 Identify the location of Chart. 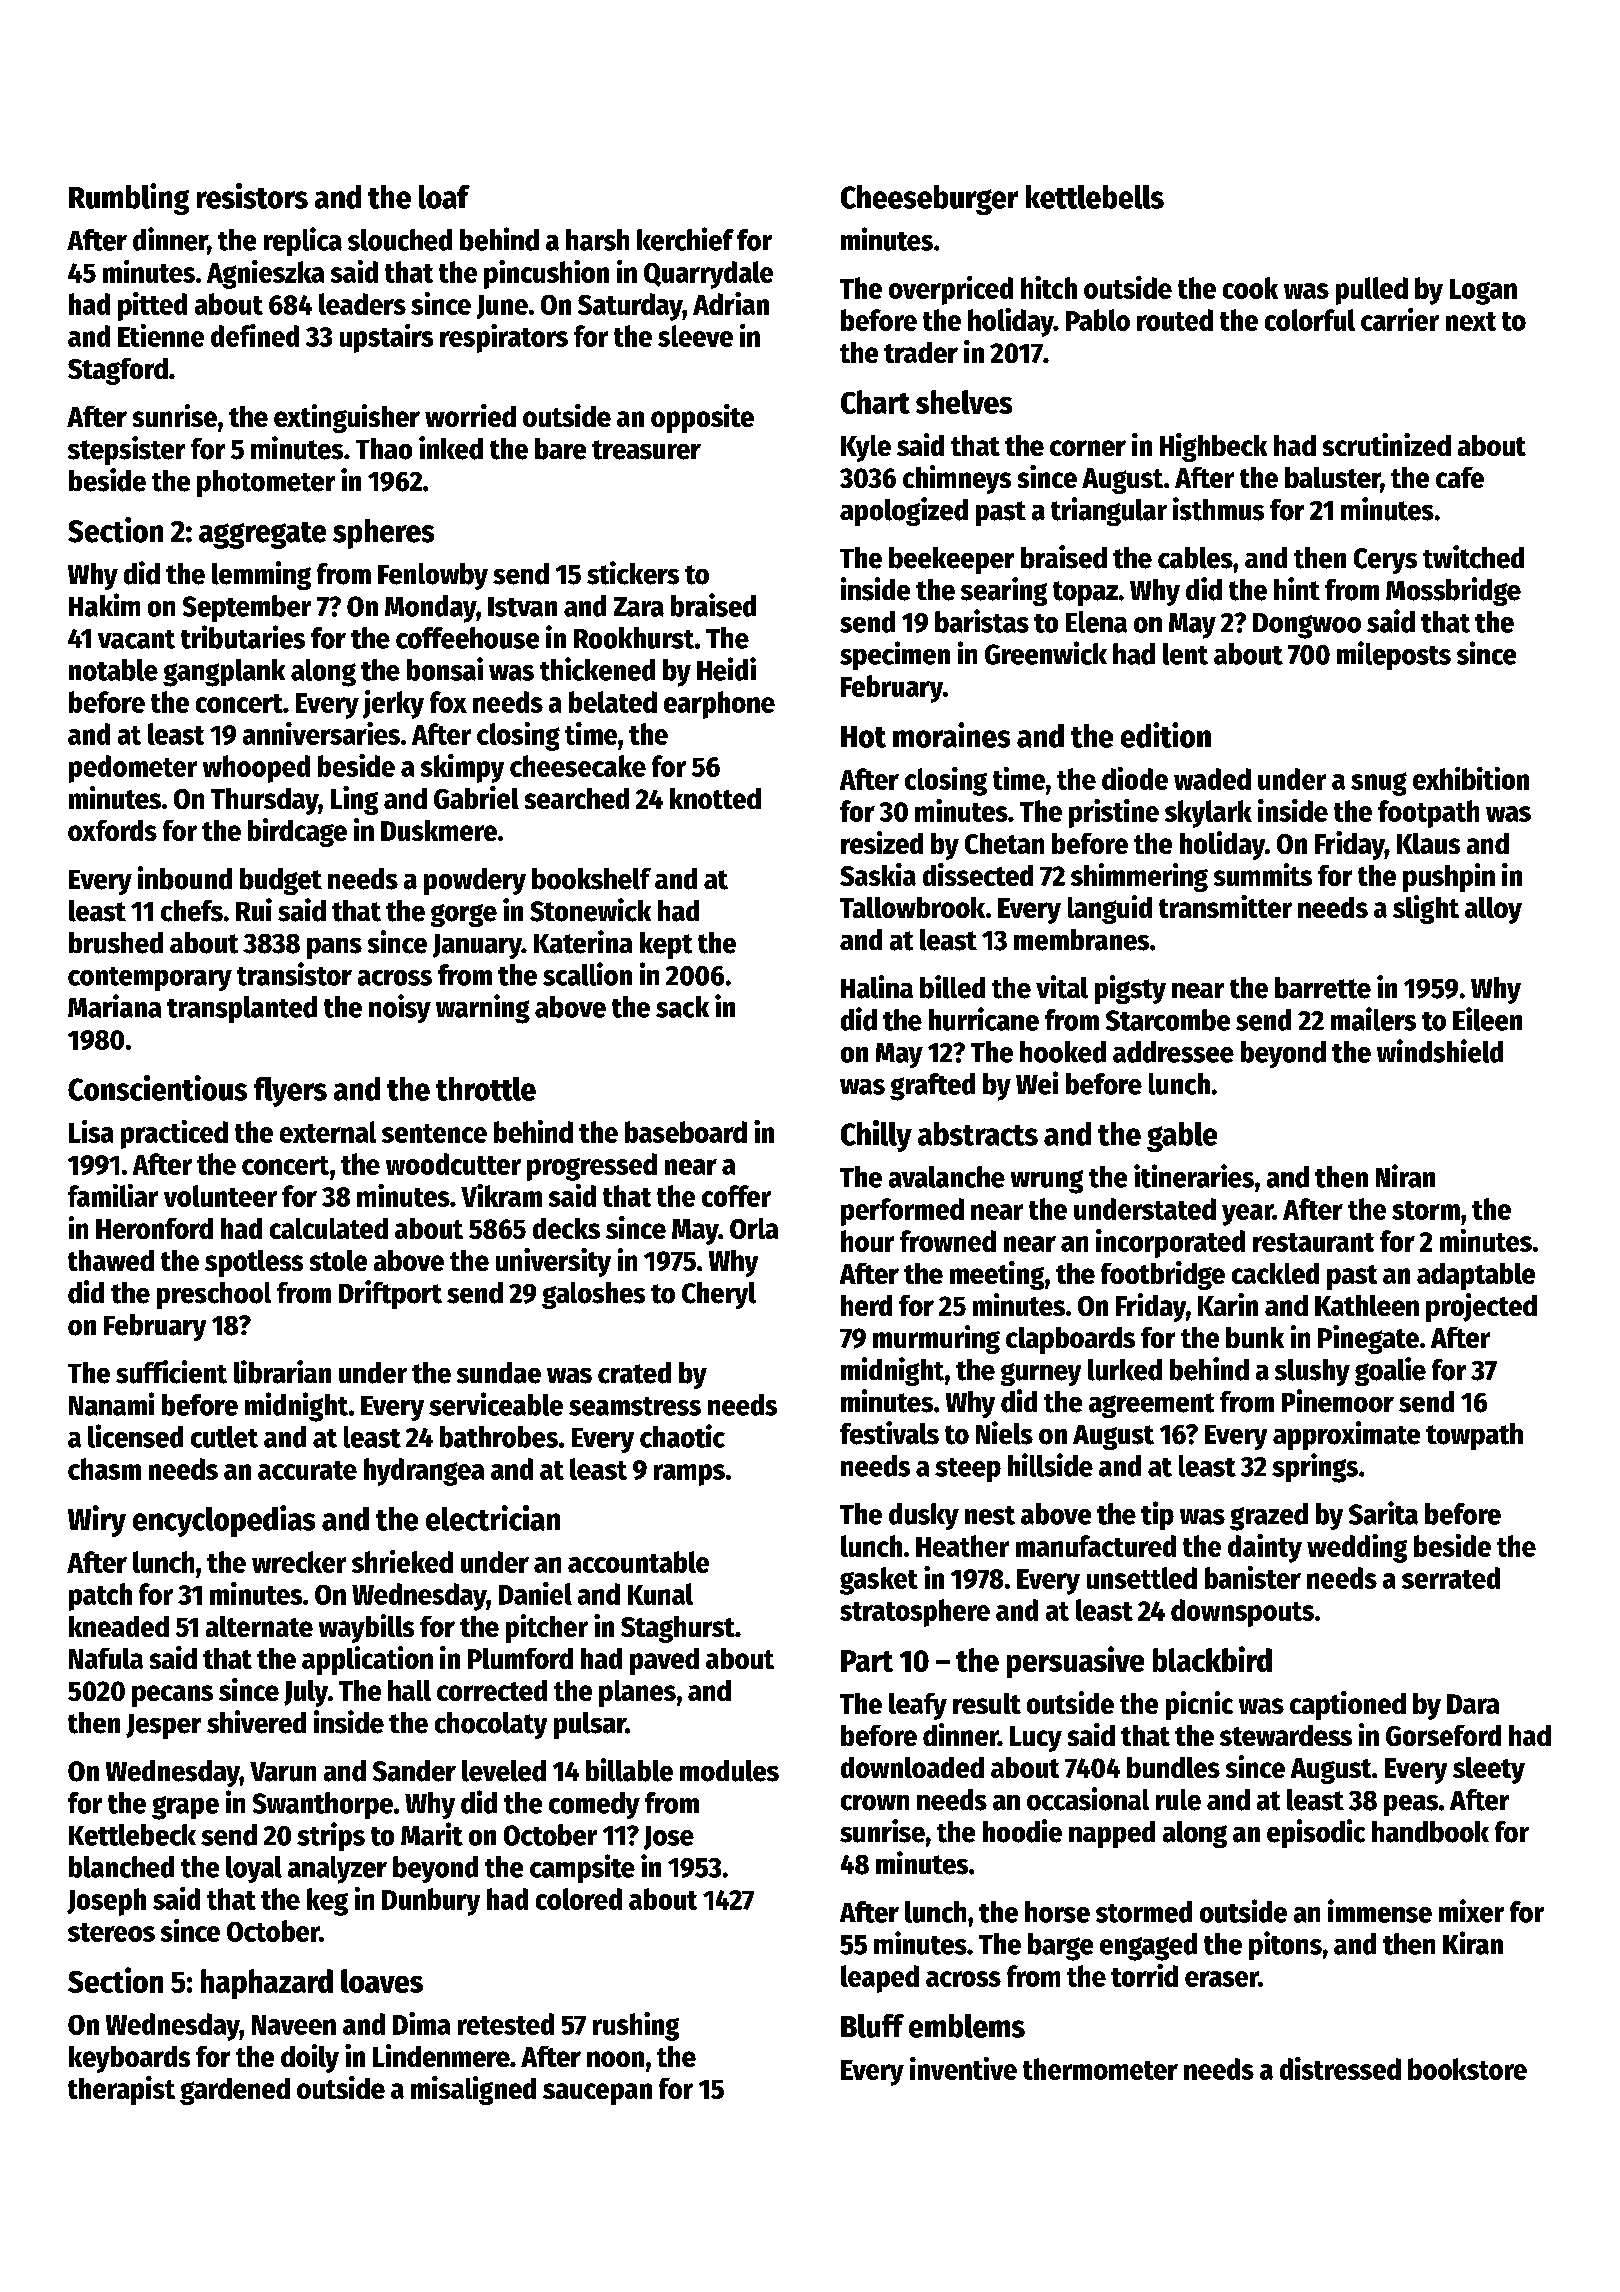
(875, 402).
